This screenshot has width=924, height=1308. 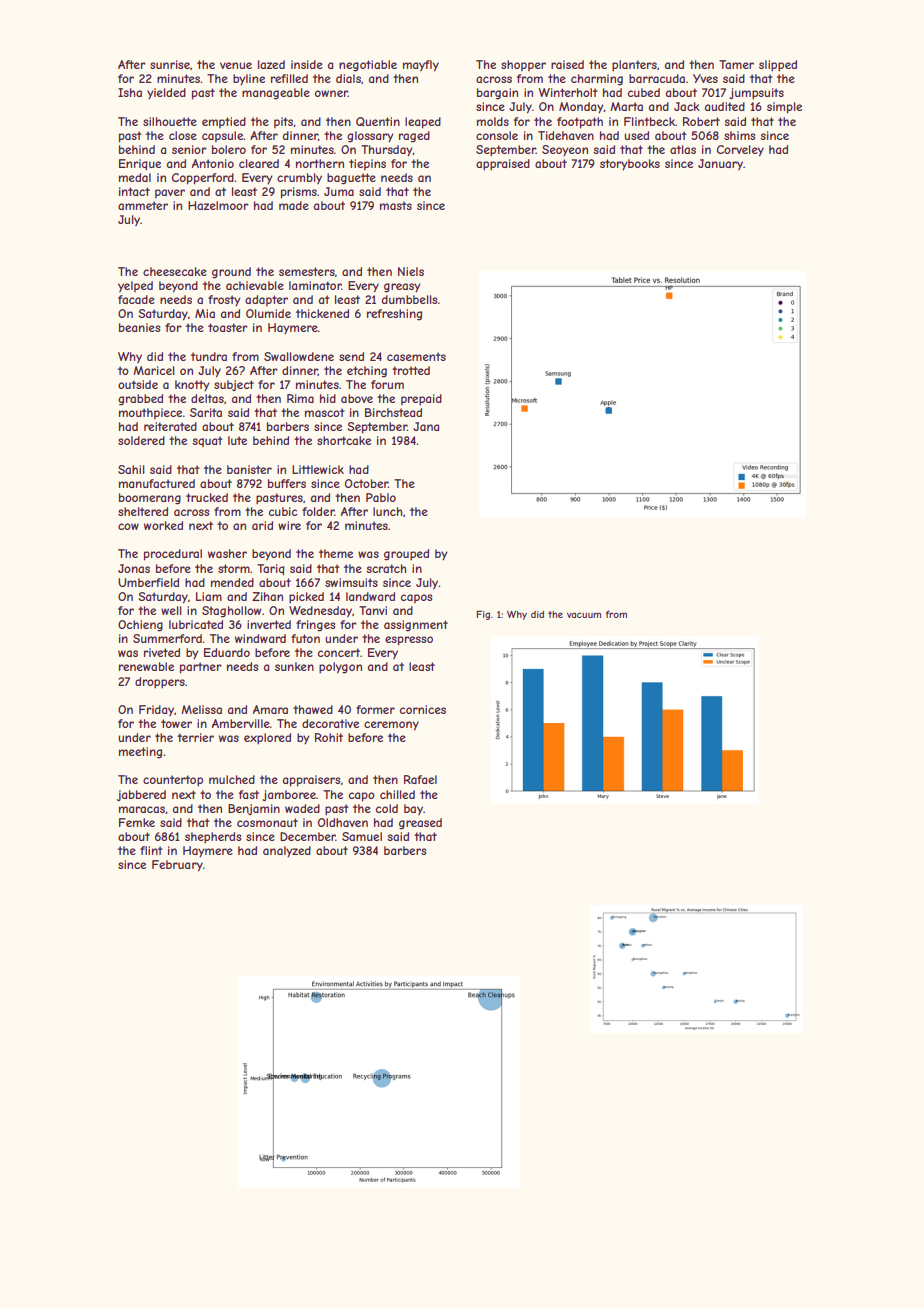 What do you see at coordinates (413, 809) in the screenshot?
I see `bay` at bounding box center [413, 809].
